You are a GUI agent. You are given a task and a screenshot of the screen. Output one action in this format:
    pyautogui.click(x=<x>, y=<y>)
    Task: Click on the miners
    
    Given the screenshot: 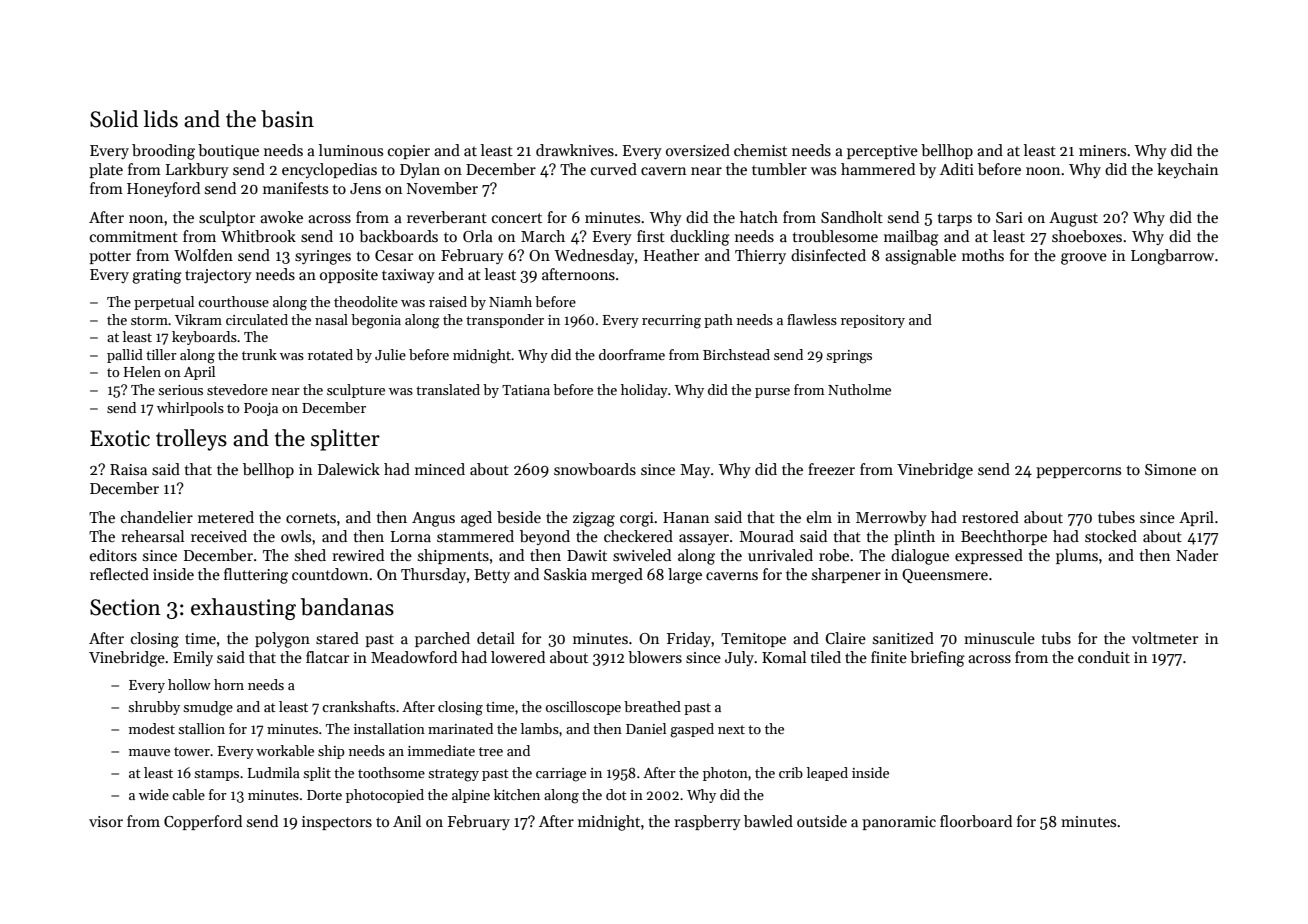 What is the action you would take?
    pyautogui.click(x=1102, y=150)
